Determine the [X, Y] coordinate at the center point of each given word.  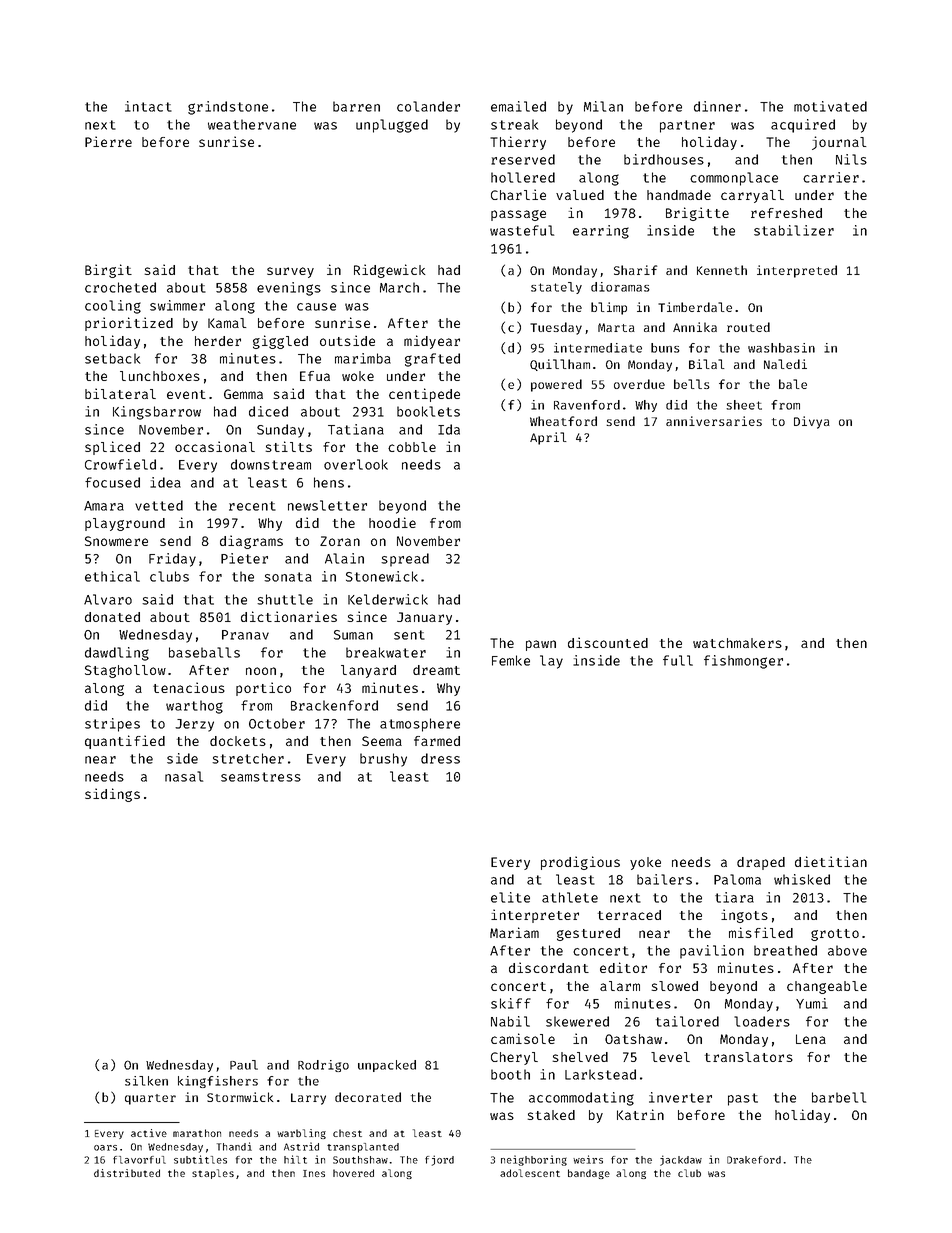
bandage [589, 1174]
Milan [603, 106]
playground [125, 524]
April [548, 438]
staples [213, 1174]
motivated [830, 106]
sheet [744, 405]
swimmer [177, 305]
